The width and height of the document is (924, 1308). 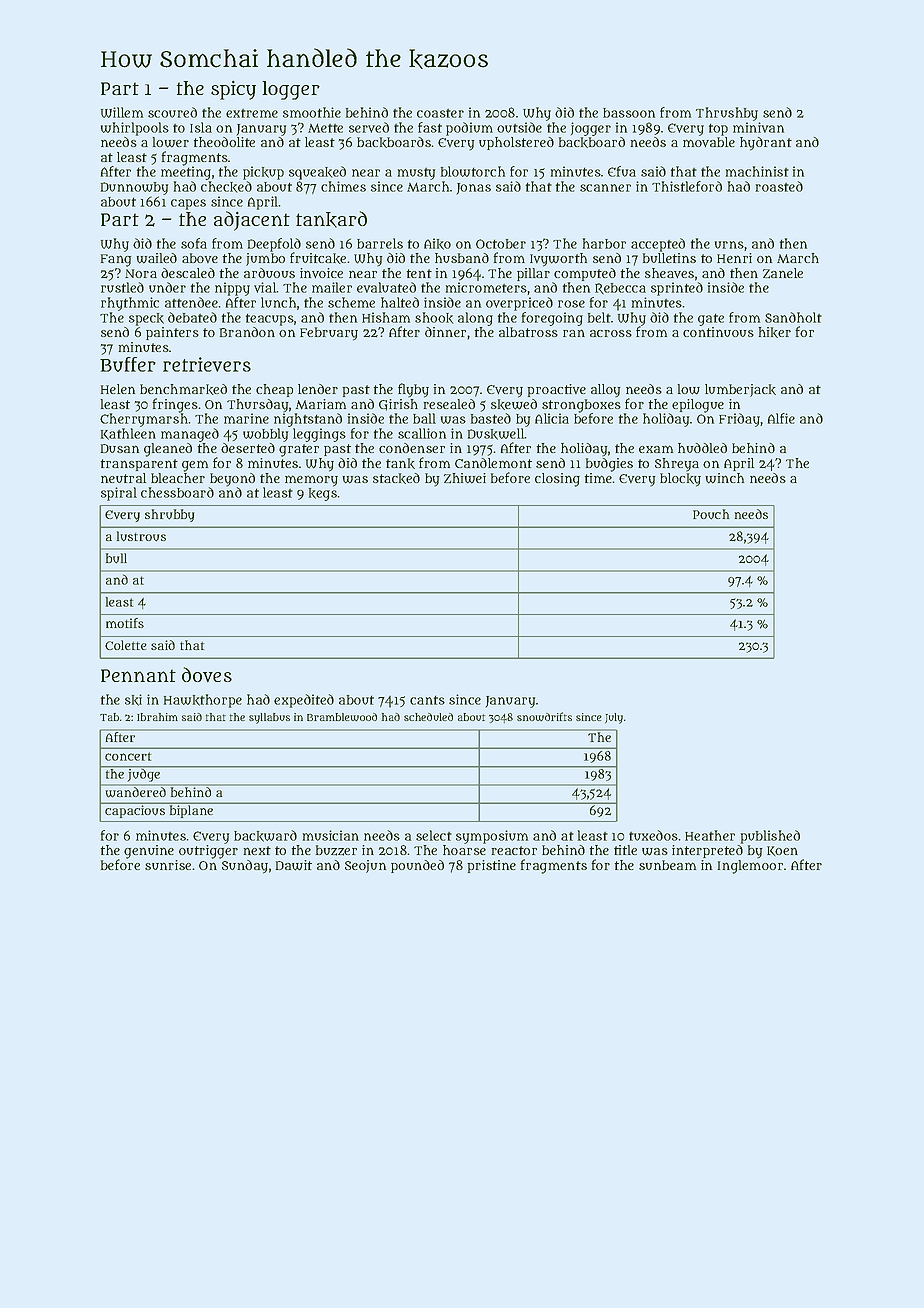 What do you see at coordinates (492, 866) in the document?
I see `pristine` at bounding box center [492, 866].
